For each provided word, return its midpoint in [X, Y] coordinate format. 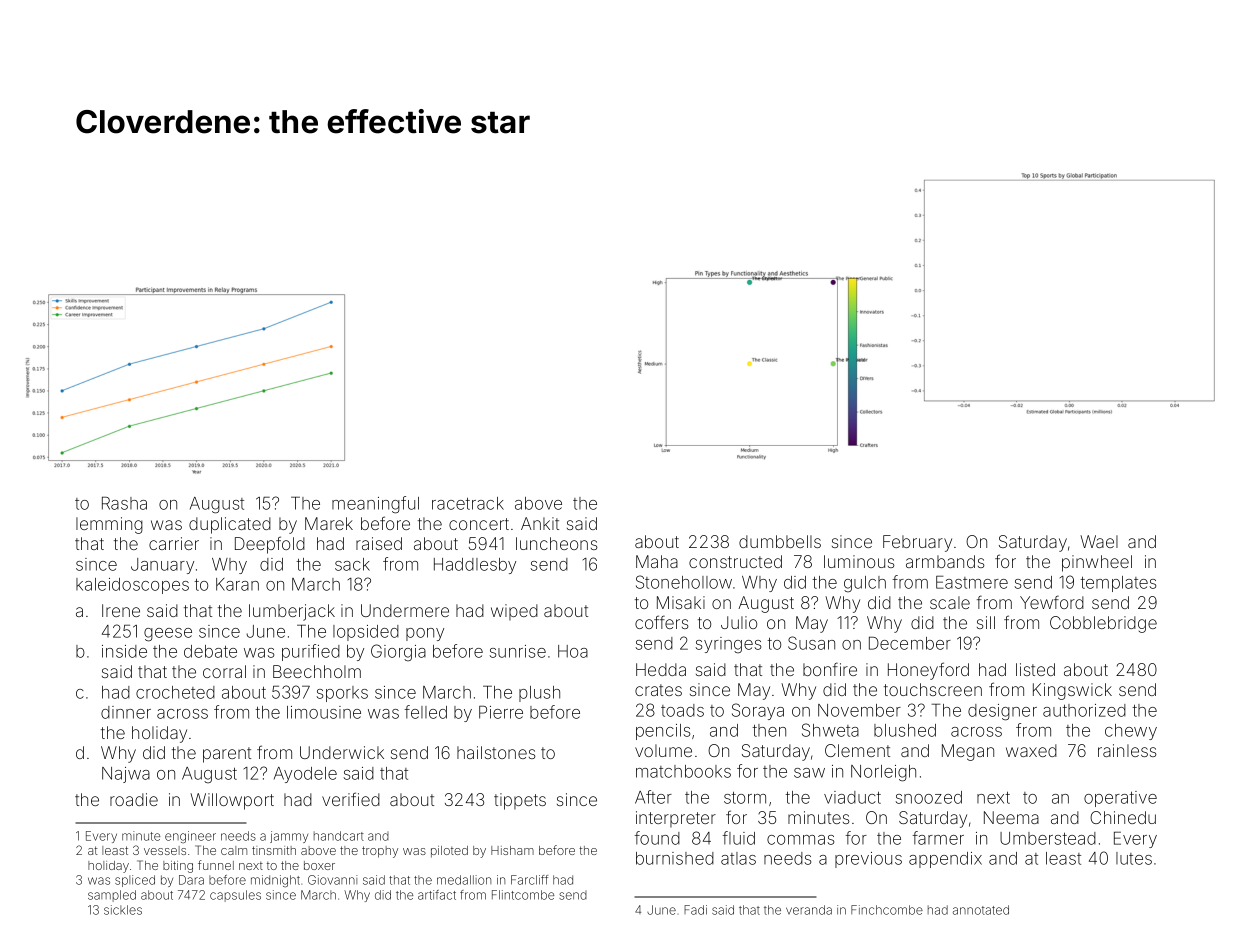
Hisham [512, 850]
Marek [329, 523]
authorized [1084, 710]
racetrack [468, 503]
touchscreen [933, 689]
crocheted [175, 692]
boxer [319, 865]
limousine [324, 712]
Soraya [758, 711]
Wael [1099, 541]
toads [682, 710]
